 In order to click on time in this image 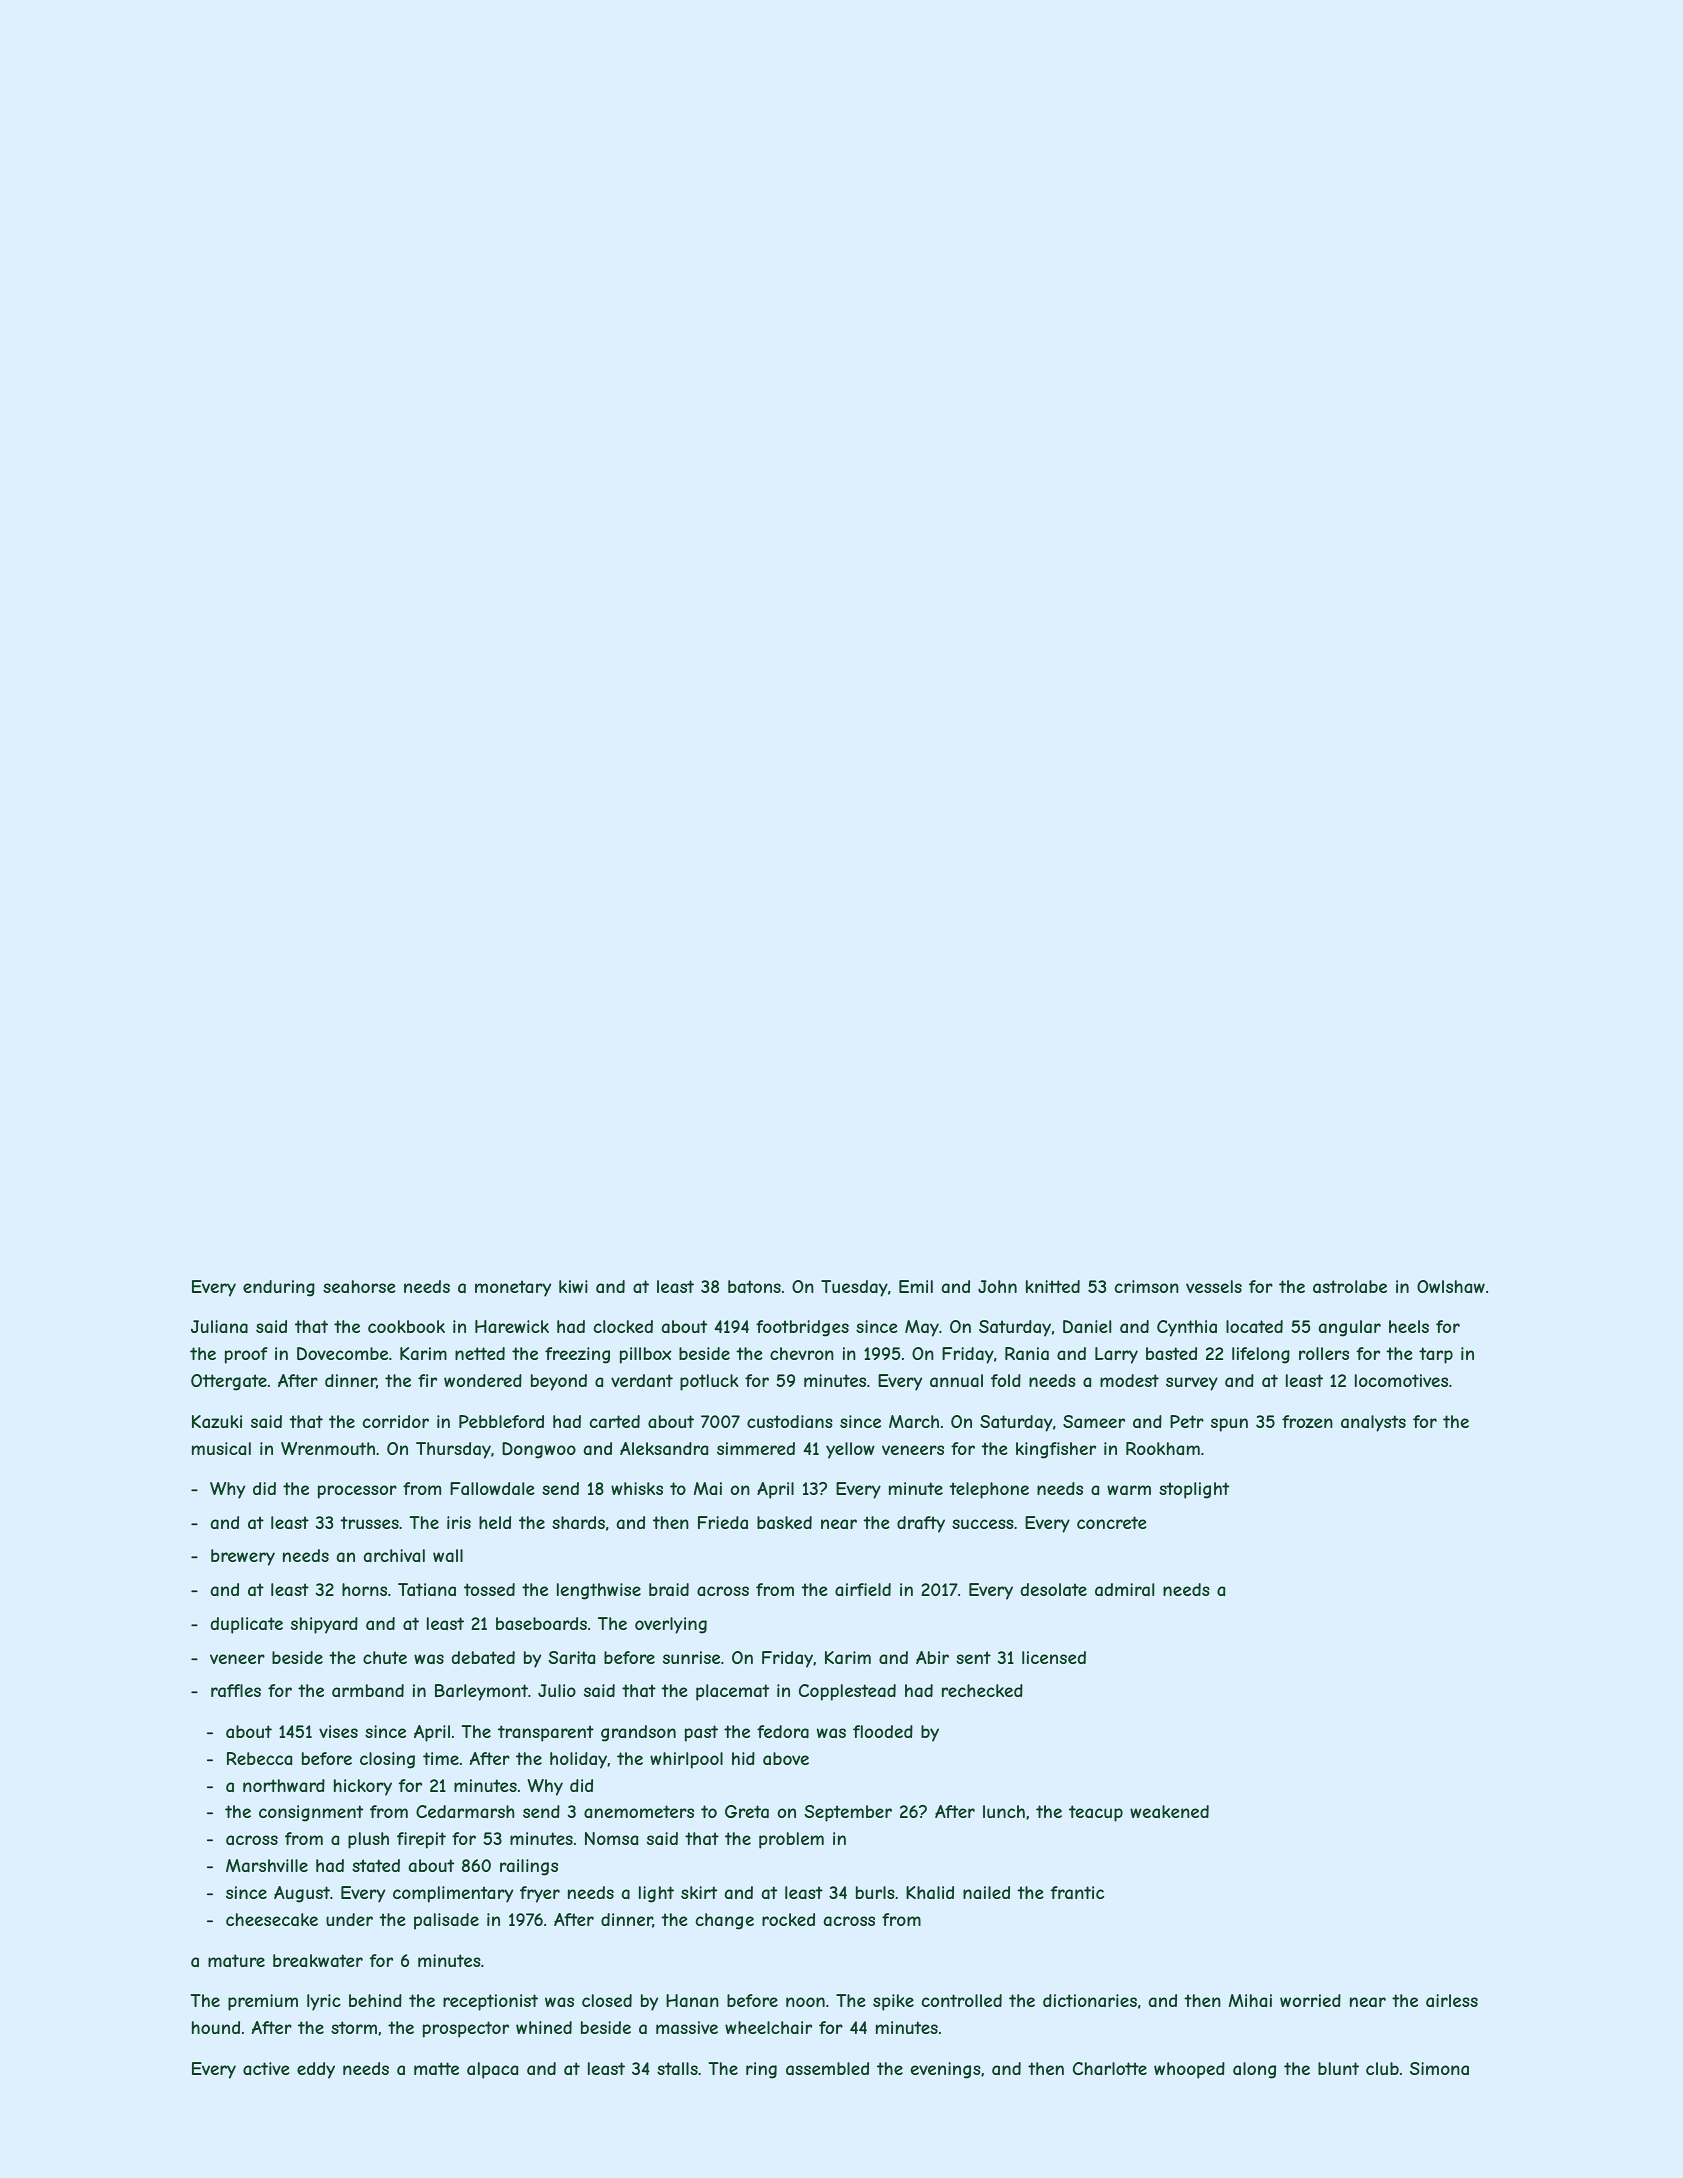, I will do `click(441, 1758)`.
